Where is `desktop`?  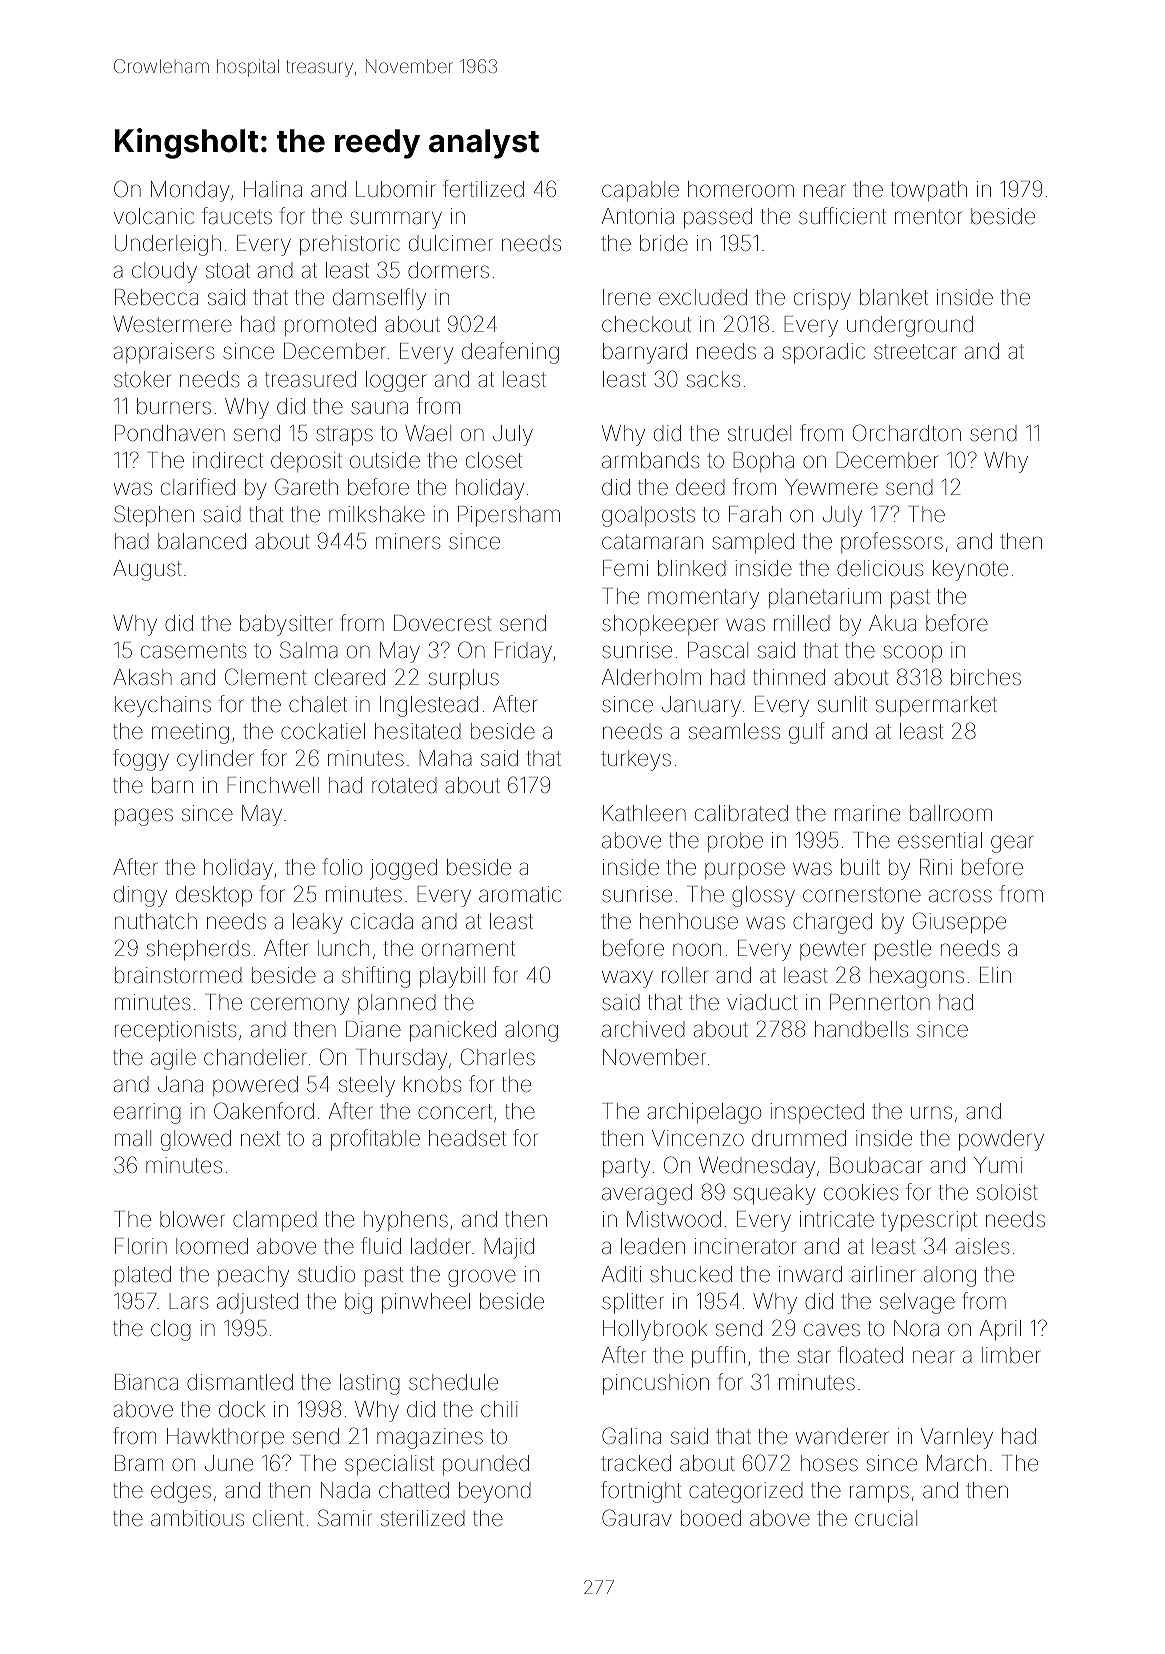 desktop is located at coordinates (214, 896).
